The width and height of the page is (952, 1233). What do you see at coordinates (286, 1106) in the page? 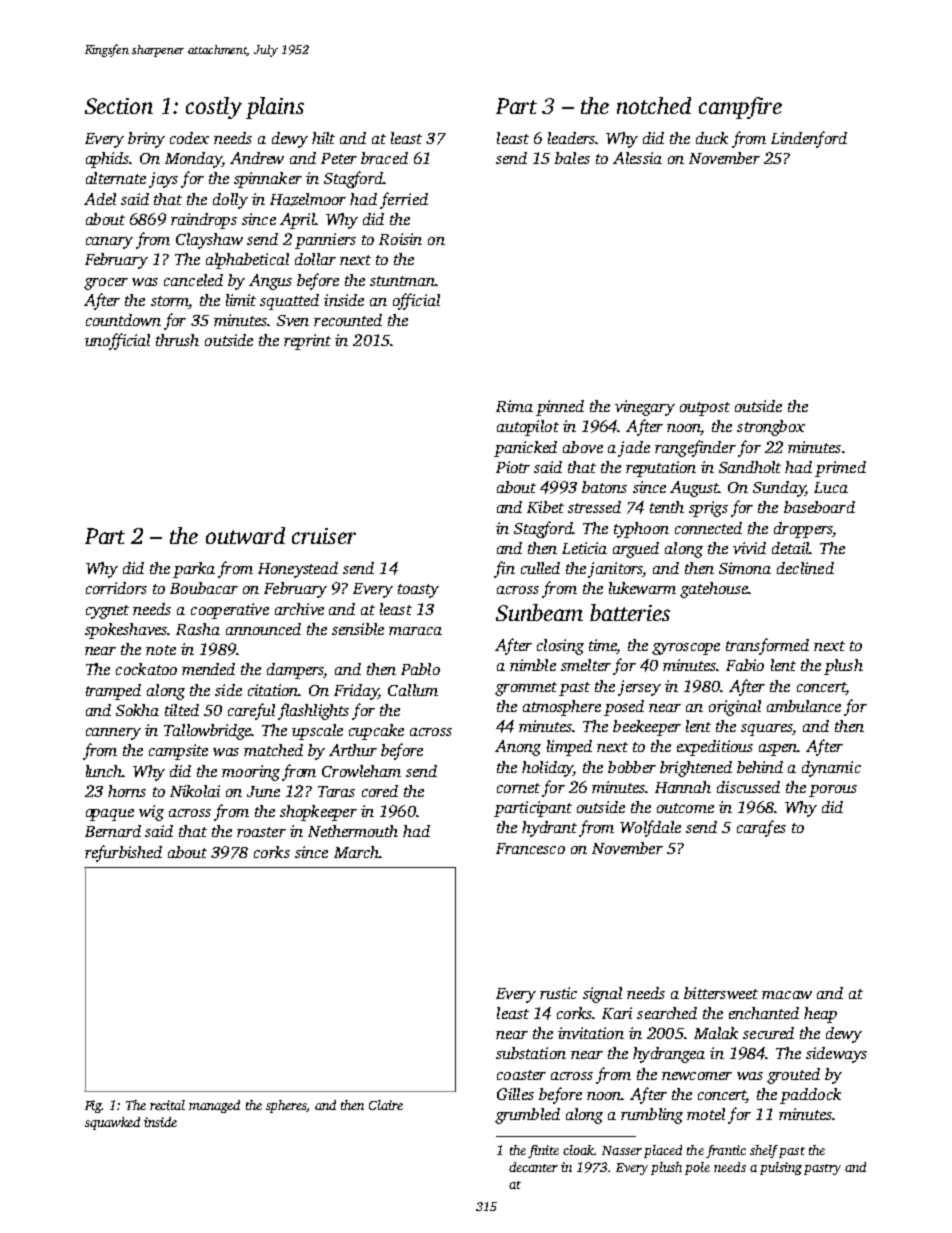
I see `spheres` at bounding box center [286, 1106].
